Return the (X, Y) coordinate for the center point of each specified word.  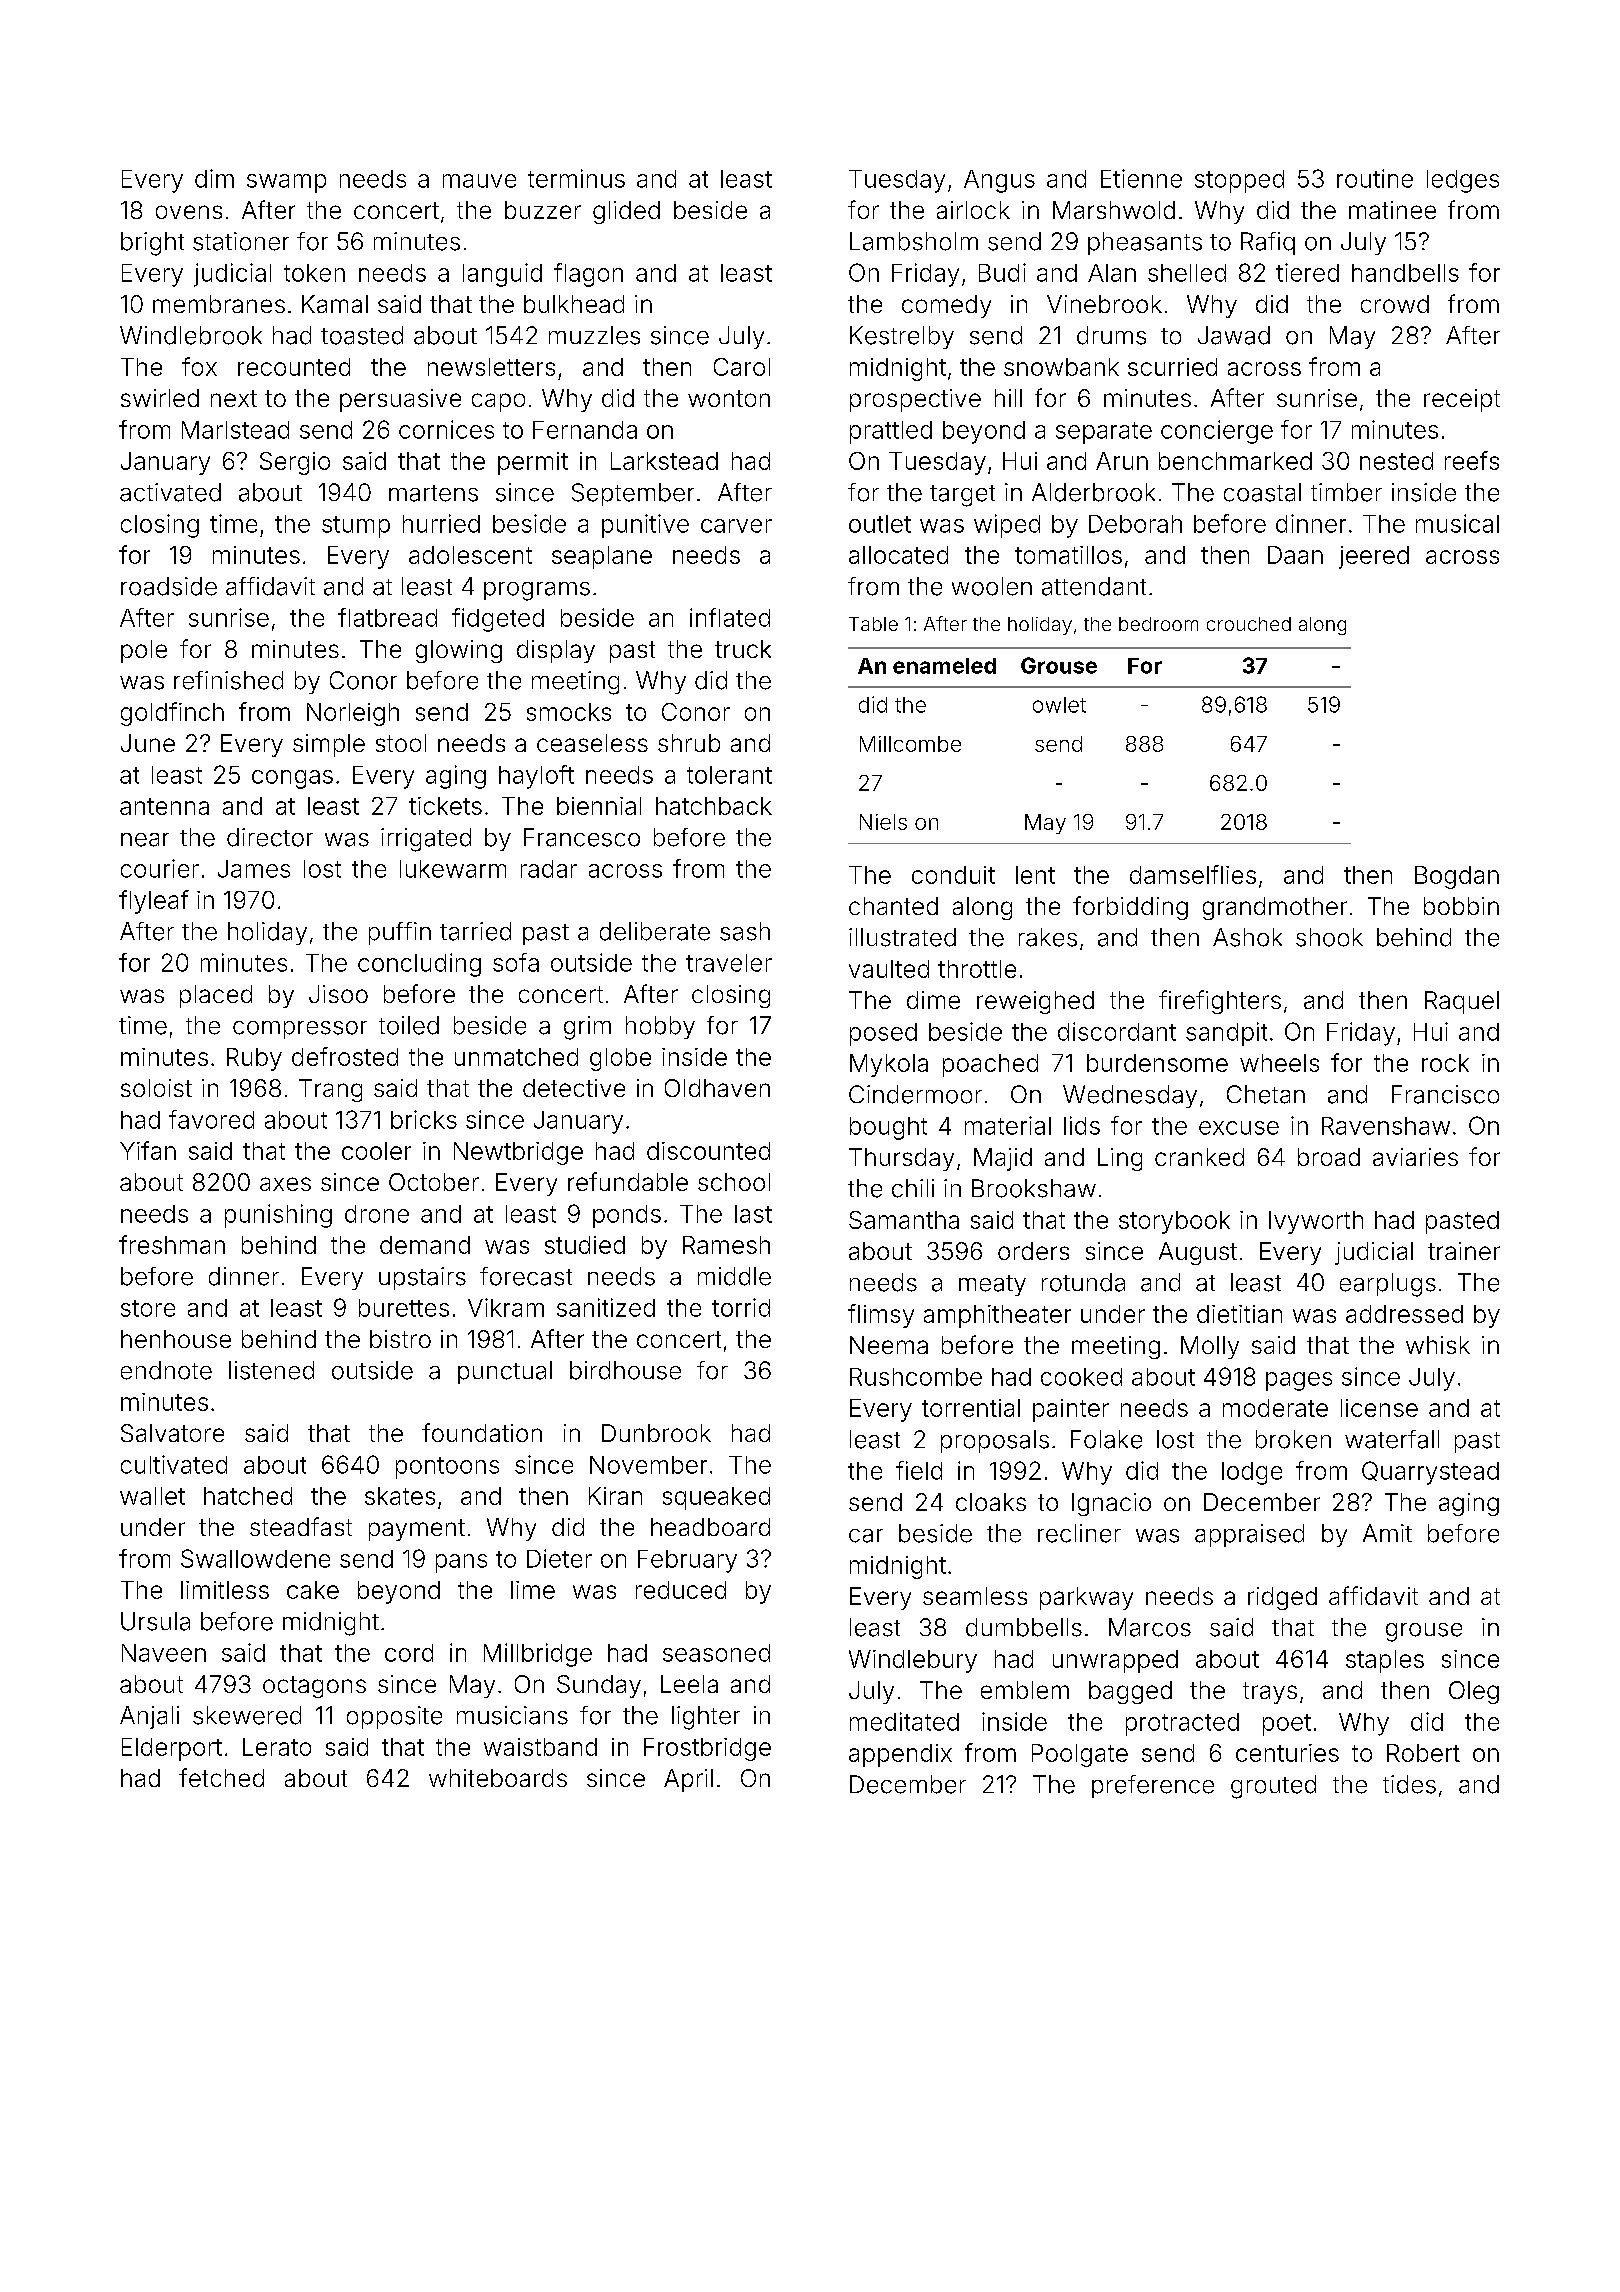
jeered (1374, 557)
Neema (889, 1345)
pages (1299, 1381)
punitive (645, 526)
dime (933, 1000)
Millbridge (538, 1655)
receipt (1462, 400)
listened (271, 1370)
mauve (479, 181)
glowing (459, 651)
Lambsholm (914, 241)
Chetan (1266, 1094)
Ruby (254, 1059)
